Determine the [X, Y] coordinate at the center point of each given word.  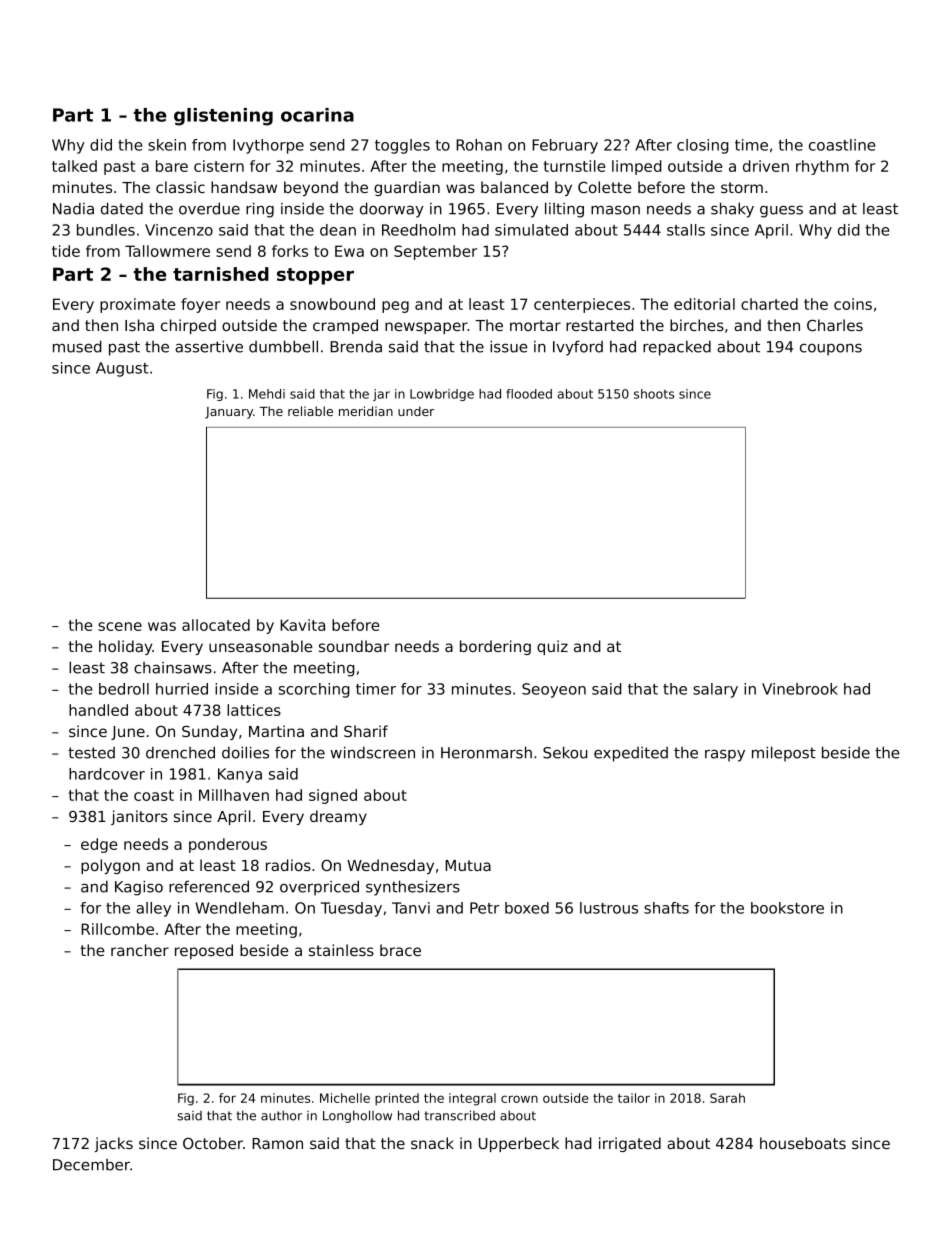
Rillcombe [117, 929]
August [122, 369]
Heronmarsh [486, 752]
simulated [531, 230]
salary [715, 690]
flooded [529, 394]
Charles [835, 325]
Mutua [468, 865]
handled [98, 710]
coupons [831, 350]
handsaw [244, 187]
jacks [113, 1144]
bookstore [787, 908]
